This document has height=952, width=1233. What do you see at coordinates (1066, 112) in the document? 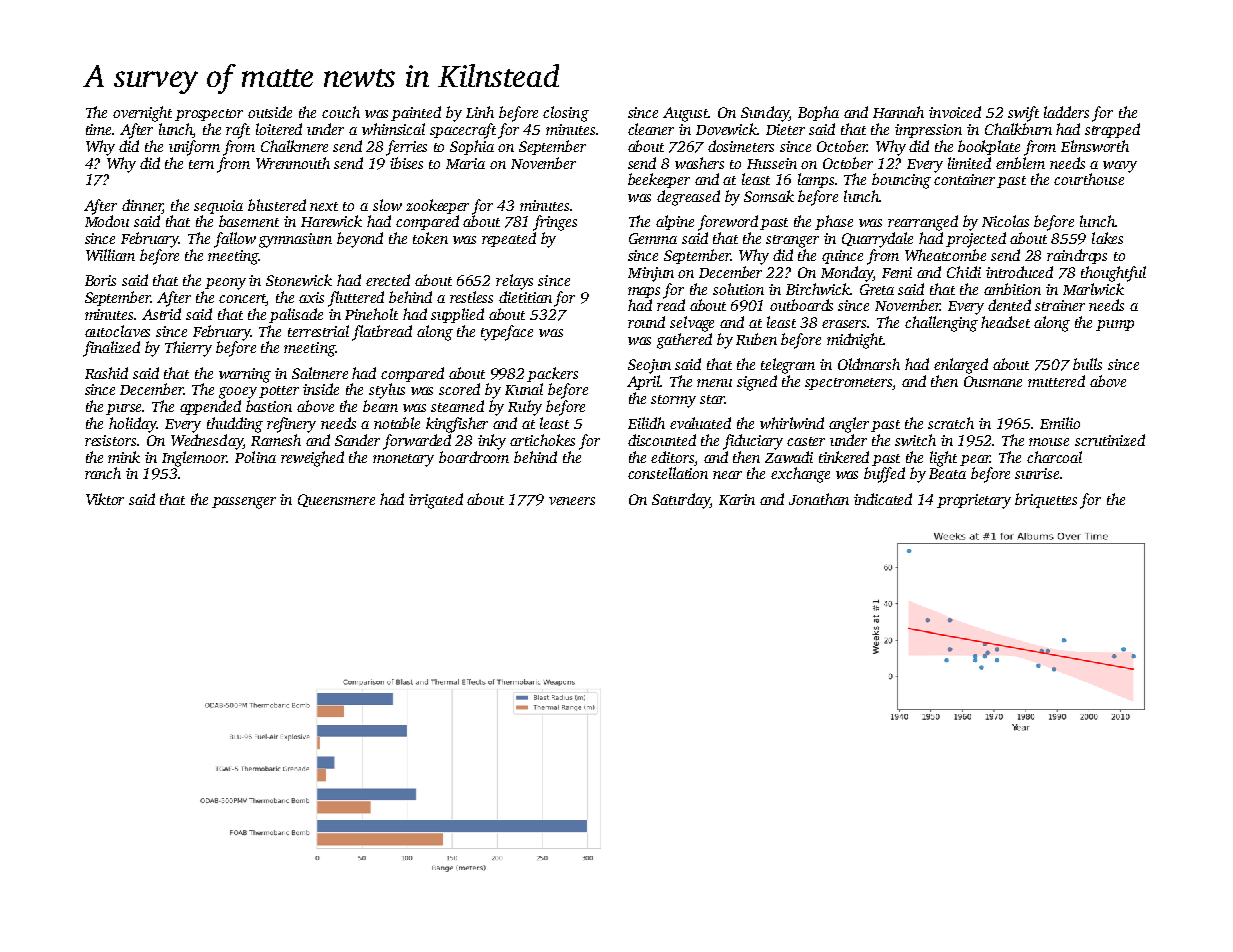
I see `ladders` at bounding box center [1066, 112].
